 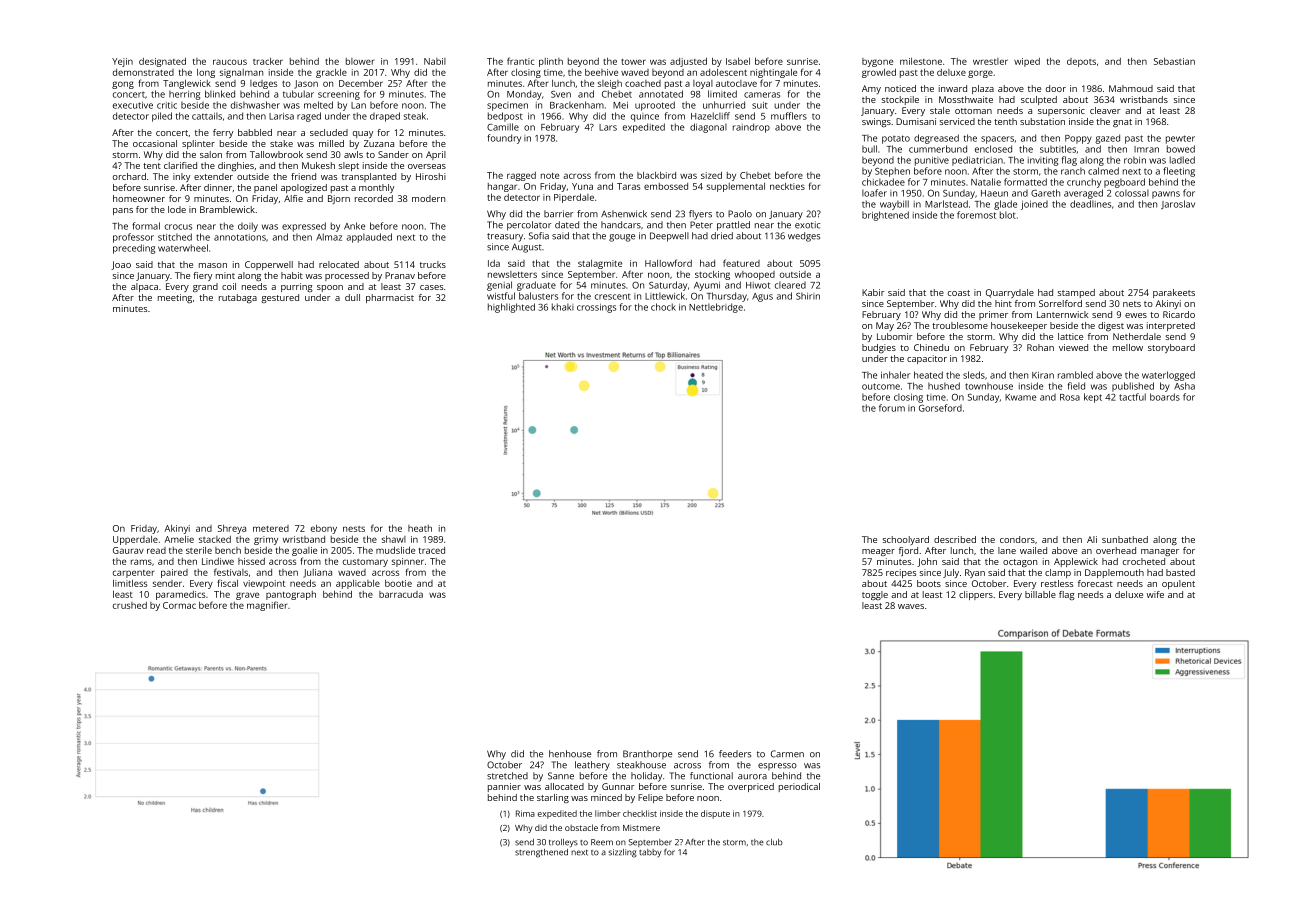 I want to click on chock, so click(x=663, y=307).
